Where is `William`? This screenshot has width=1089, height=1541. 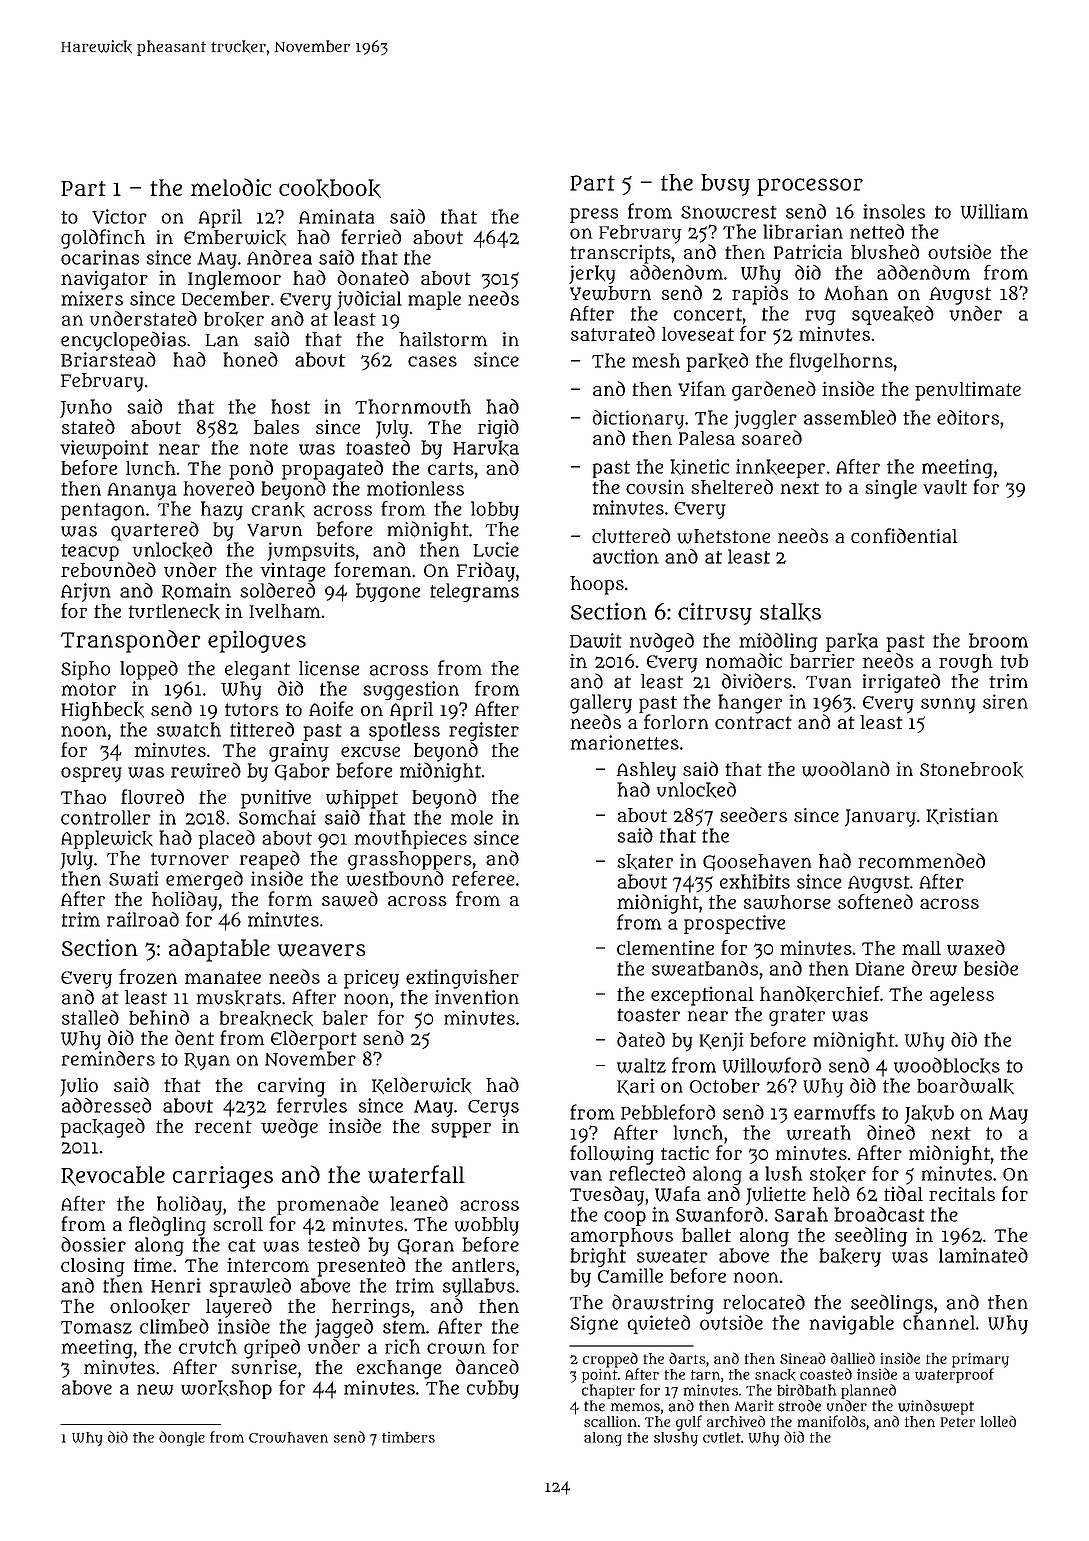
William is located at coordinates (994, 211).
